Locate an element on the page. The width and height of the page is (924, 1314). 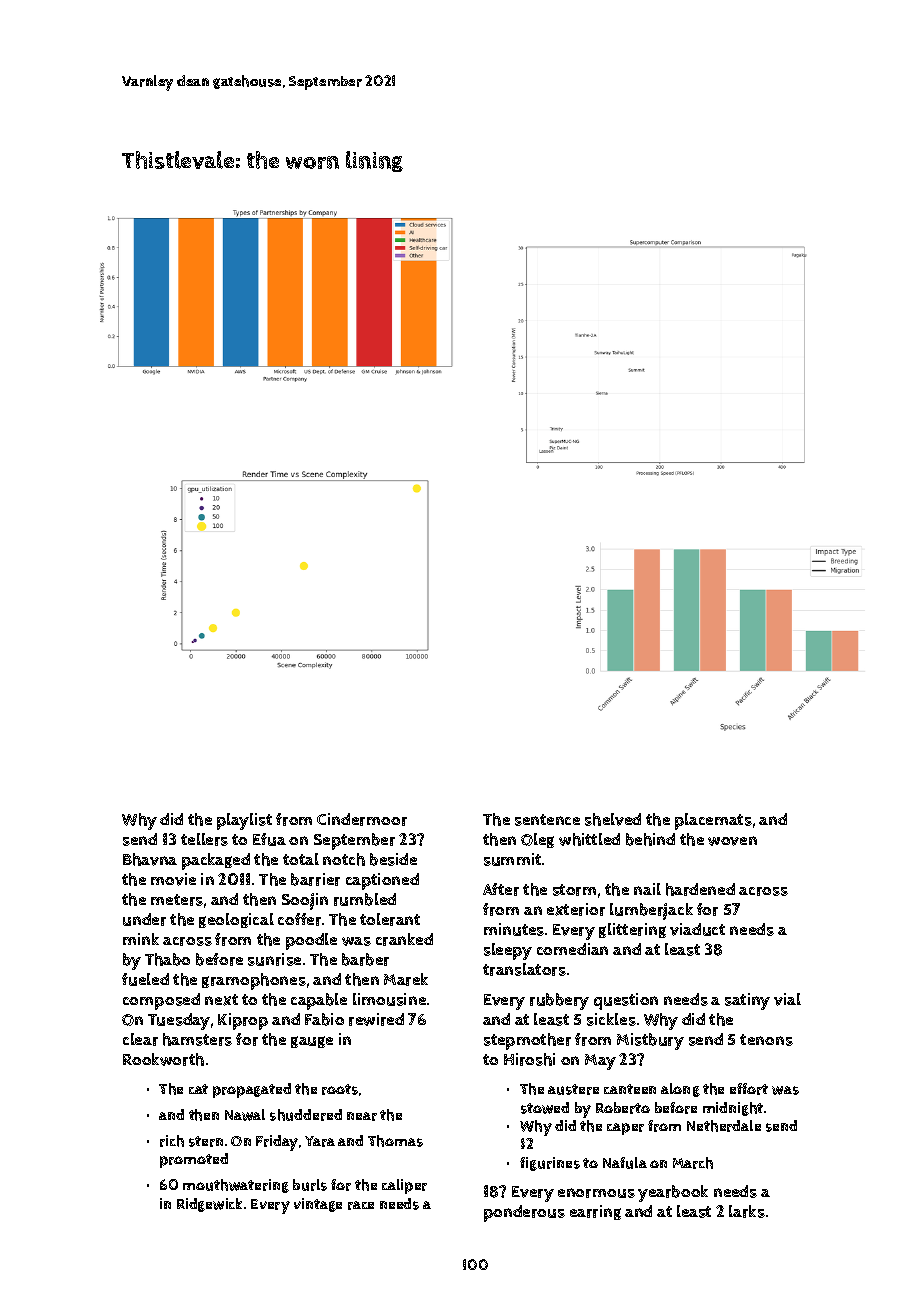
race is located at coordinates (361, 1205).
